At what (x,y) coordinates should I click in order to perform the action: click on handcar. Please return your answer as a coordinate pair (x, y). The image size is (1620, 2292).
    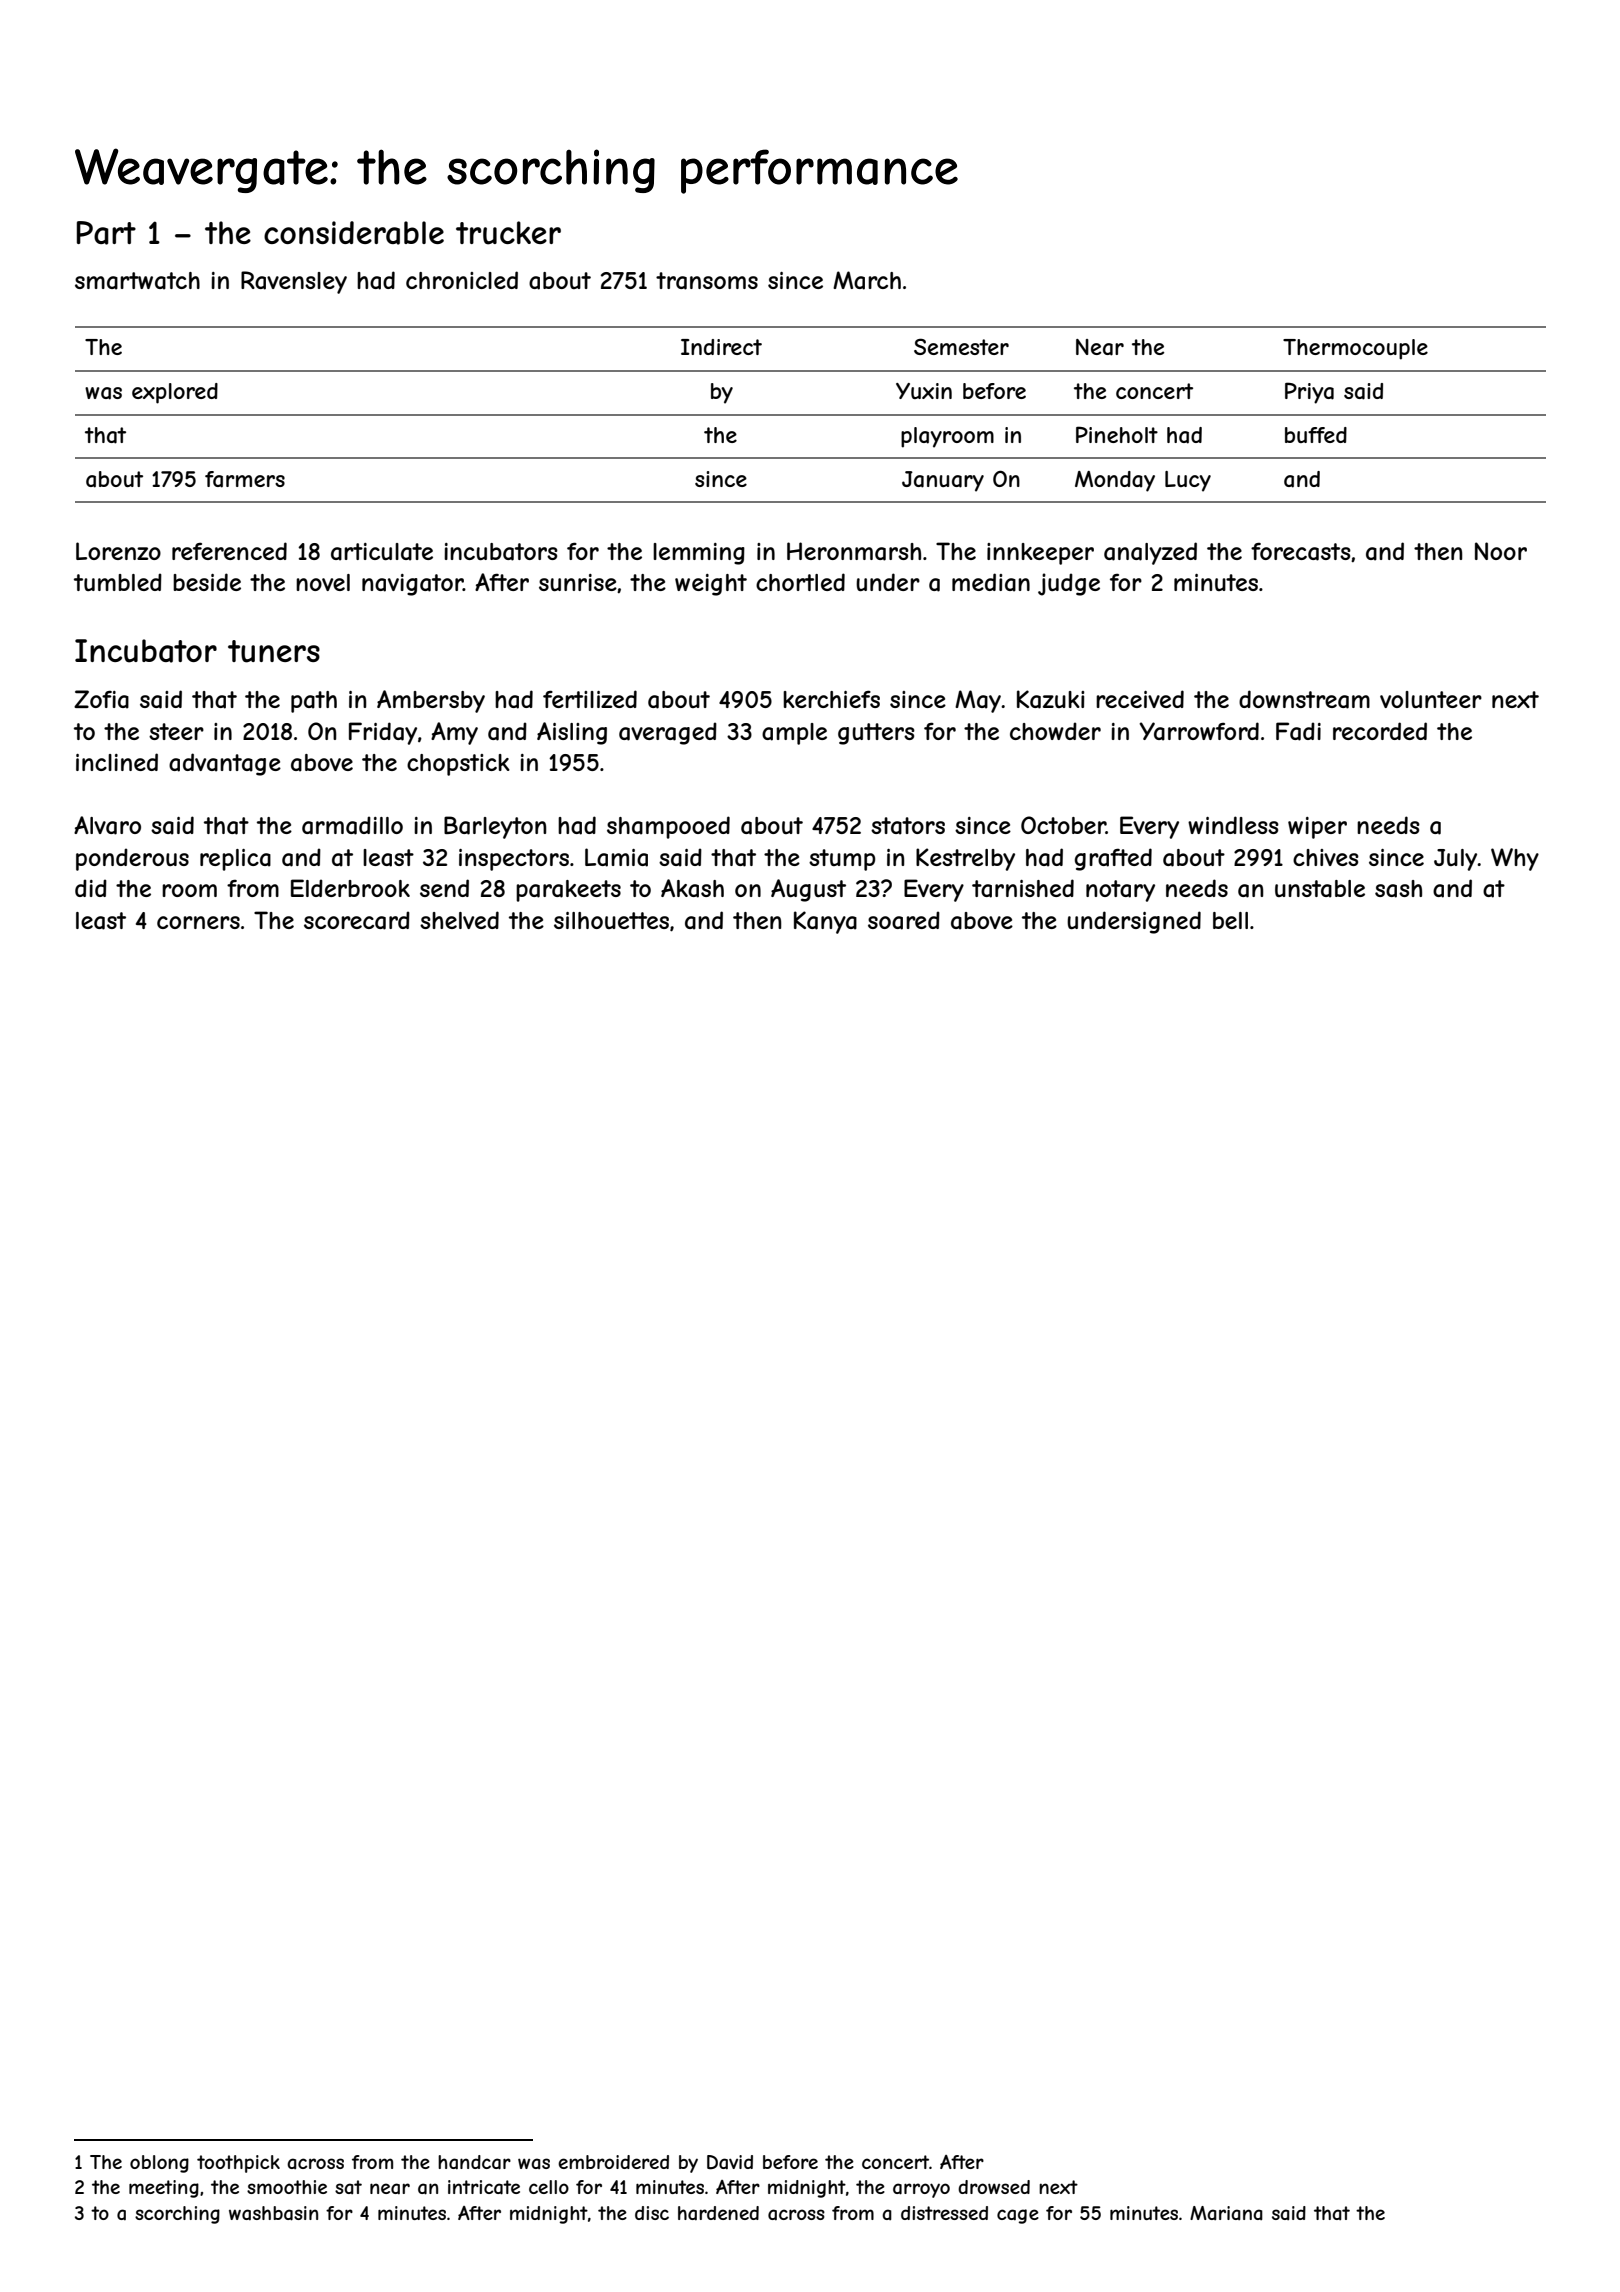
    Looking at the image, I should click on (474, 2162).
